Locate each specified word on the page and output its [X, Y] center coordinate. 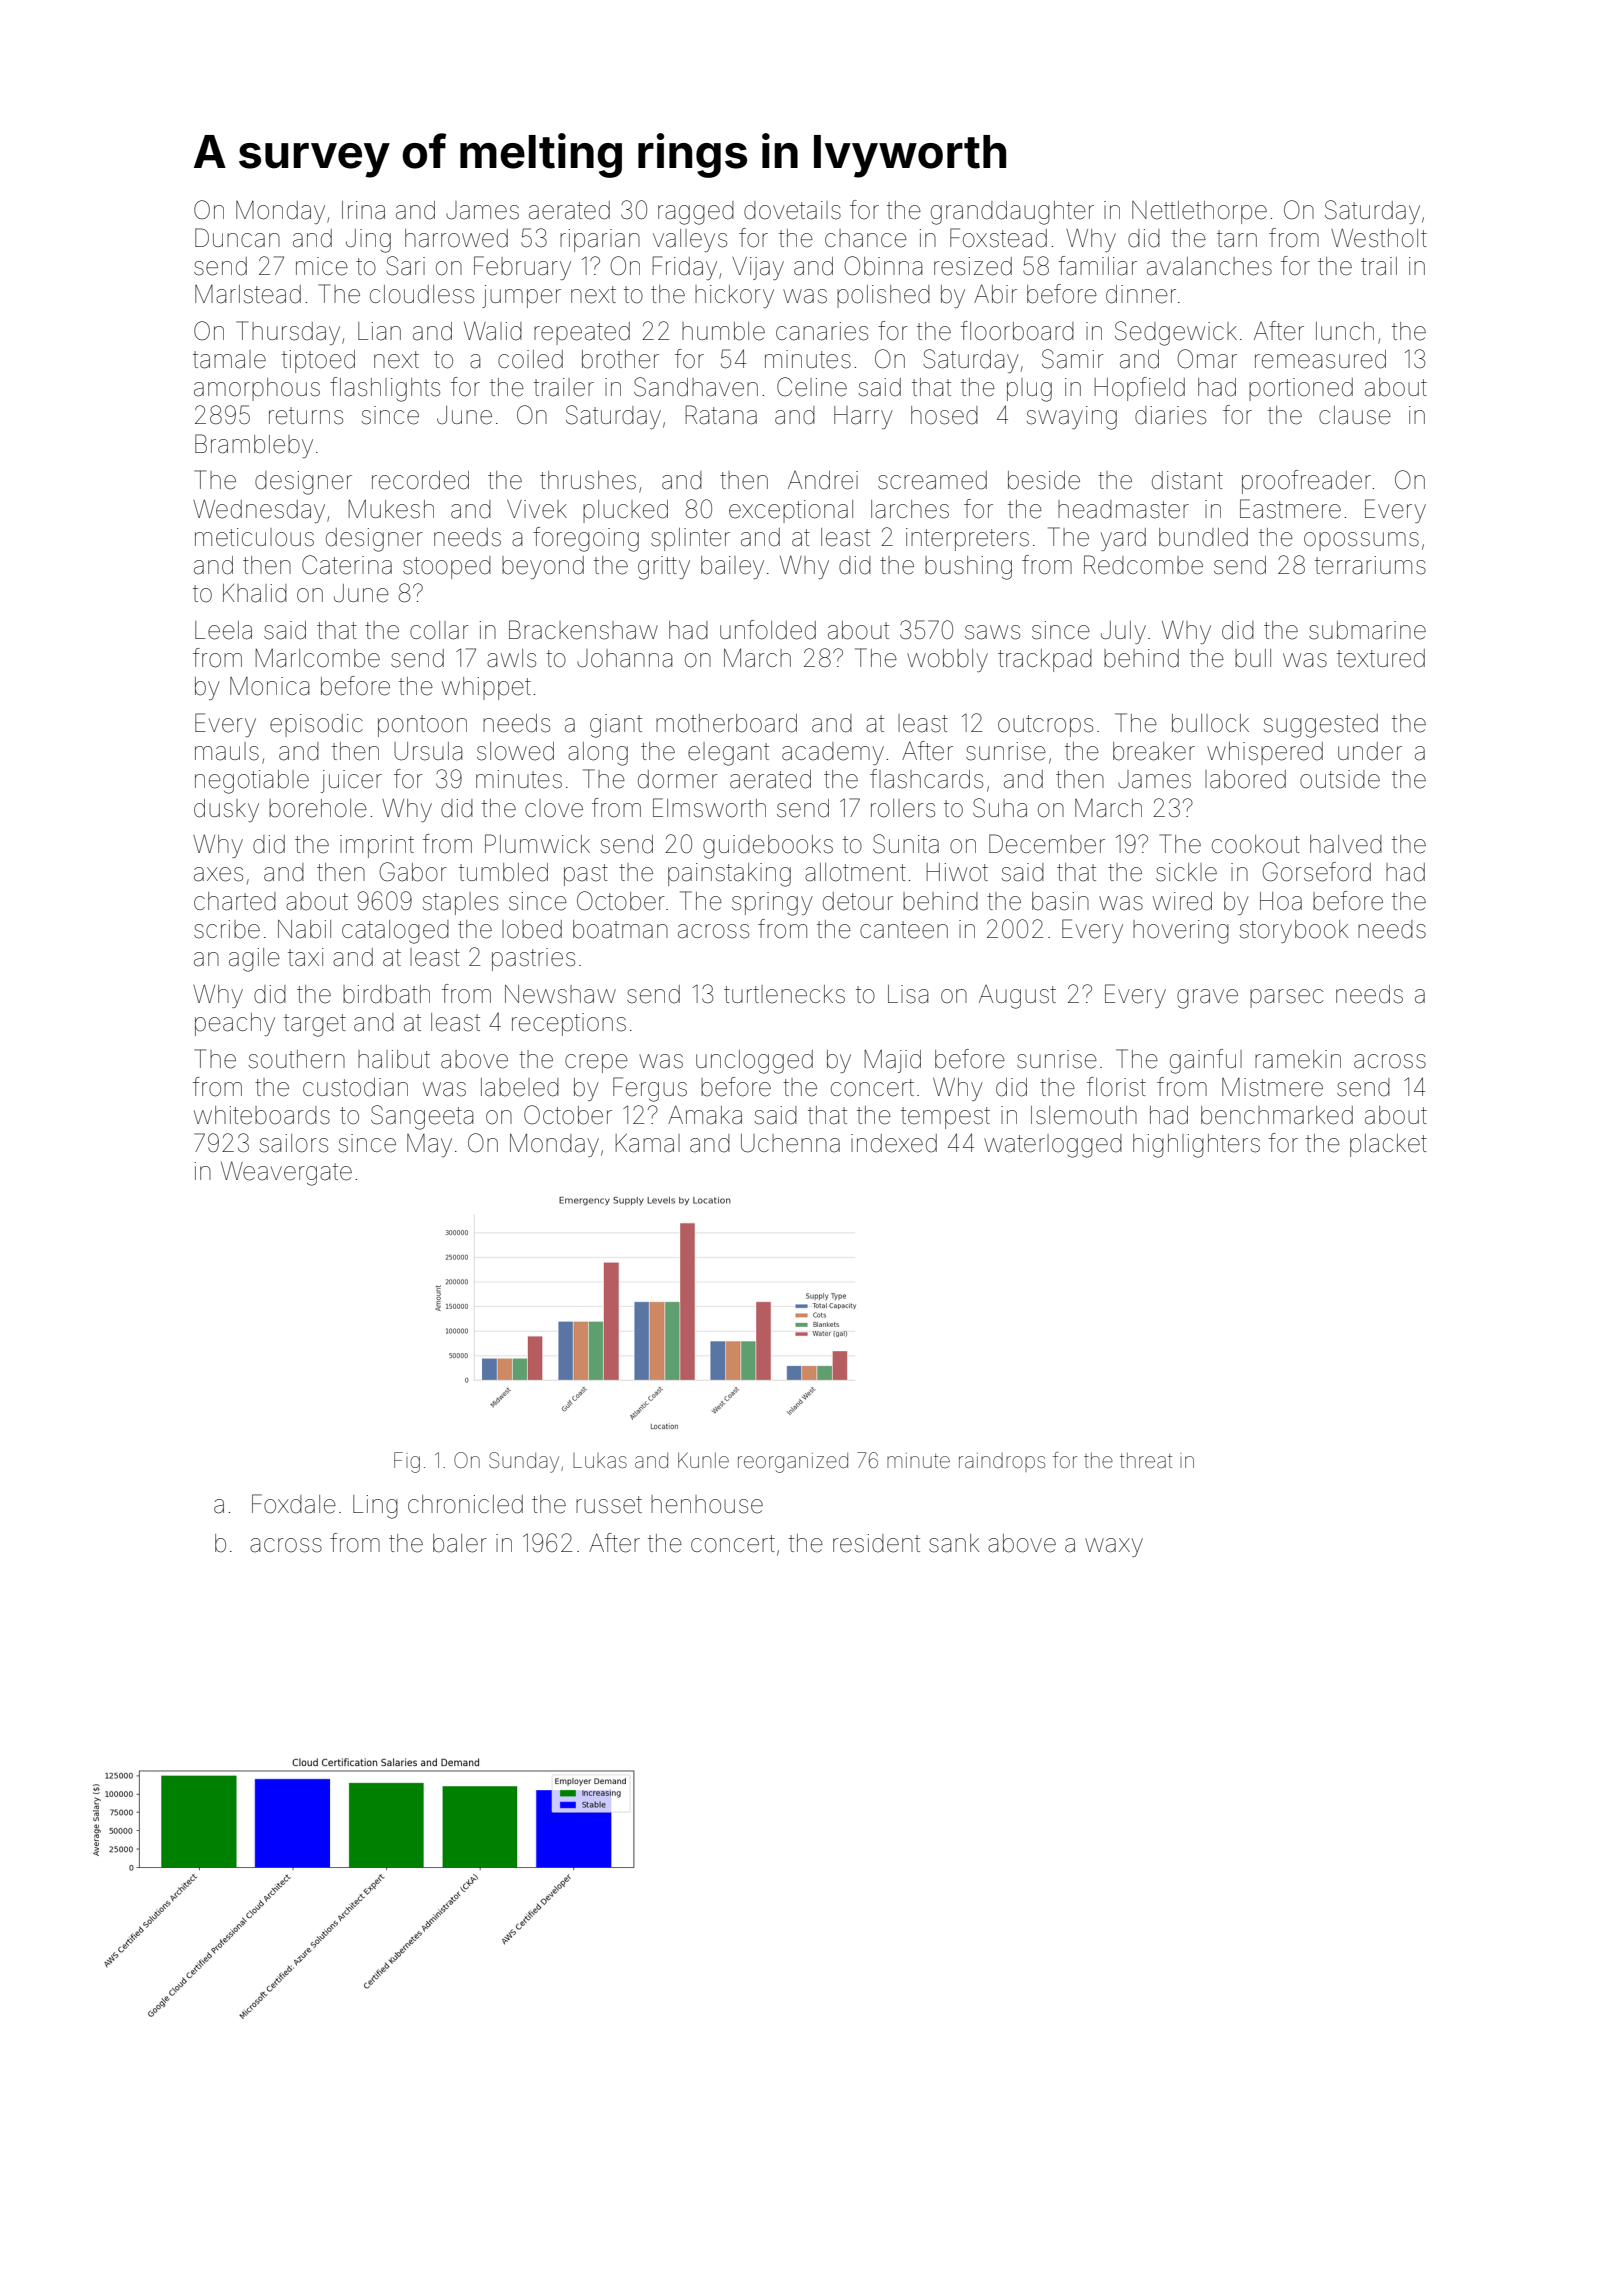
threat [1146, 1461]
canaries [822, 331]
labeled [520, 1087]
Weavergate [286, 1173]
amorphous [257, 389]
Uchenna [790, 1143]
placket [1388, 1145]
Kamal [648, 1143]
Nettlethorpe [1199, 212]
